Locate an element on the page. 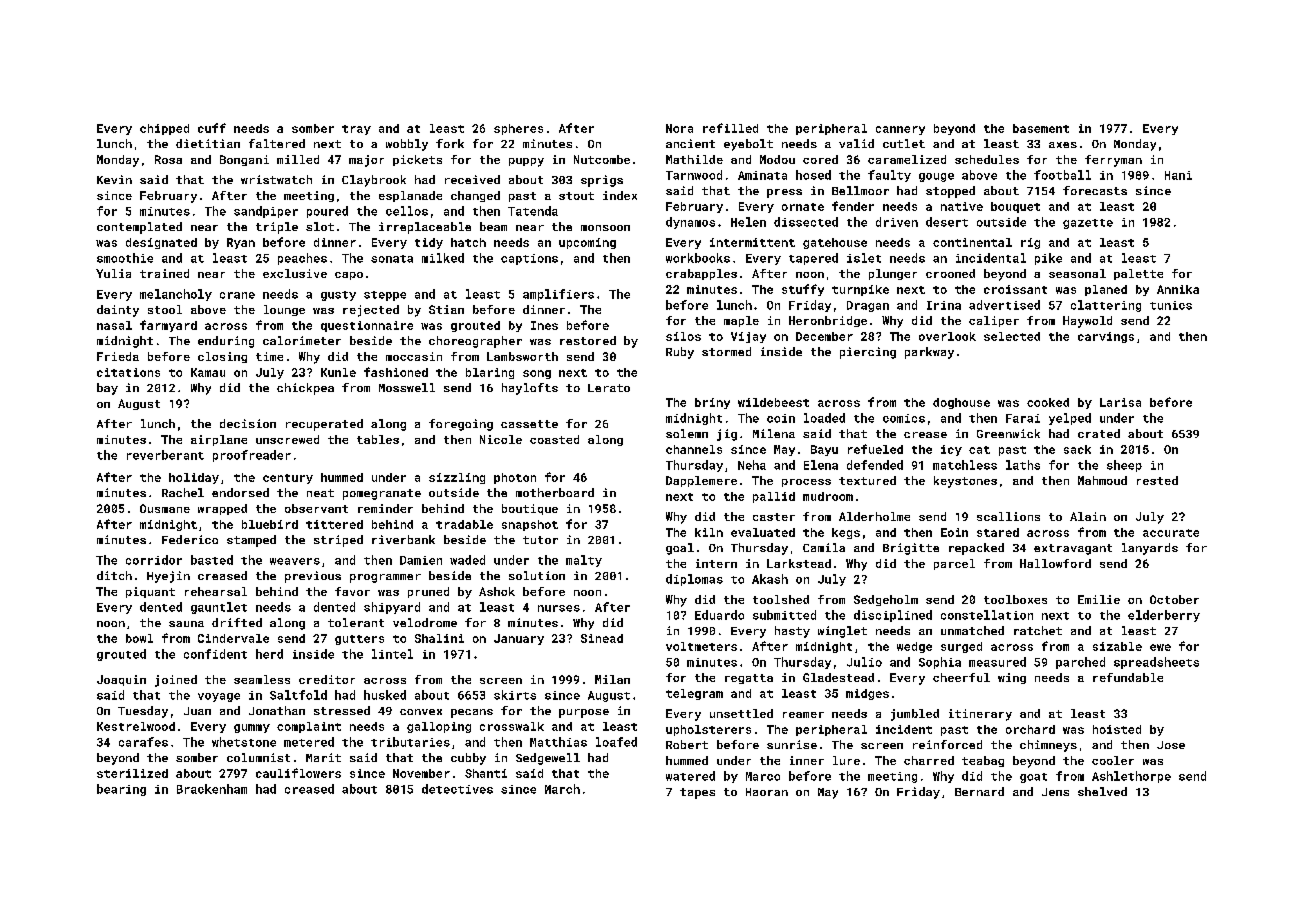 Image resolution: width=1308 pixels, height=924 pixels. velodrome is located at coordinates (425, 622).
